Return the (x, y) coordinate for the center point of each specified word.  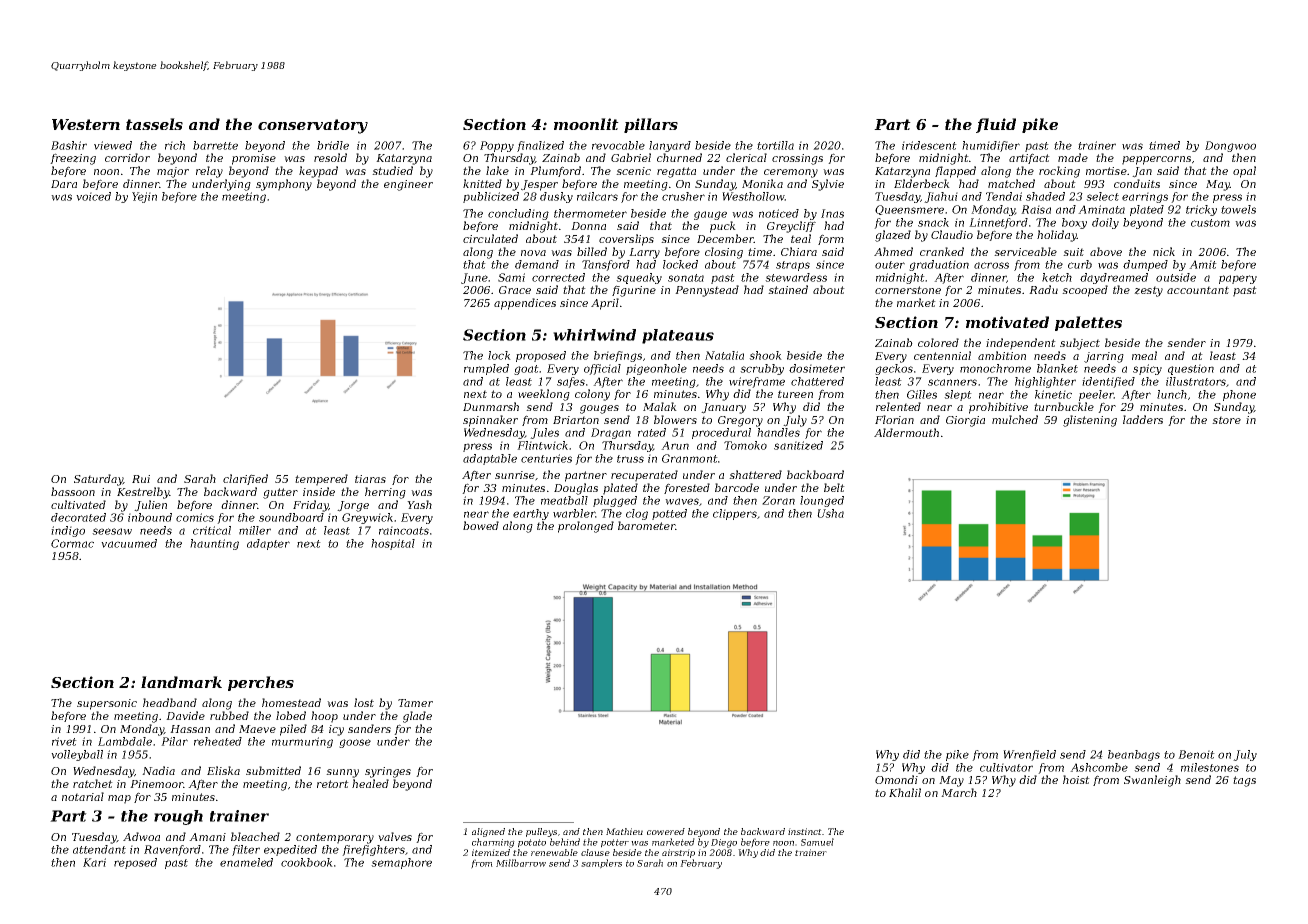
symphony (284, 185)
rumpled (486, 369)
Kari (94, 862)
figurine (634, 291)
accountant (1198, 290)
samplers (601, 864)
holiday (1057, 236)
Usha (830, 513)
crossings (797, 159)
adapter (268, 544)
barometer (647, 525)
